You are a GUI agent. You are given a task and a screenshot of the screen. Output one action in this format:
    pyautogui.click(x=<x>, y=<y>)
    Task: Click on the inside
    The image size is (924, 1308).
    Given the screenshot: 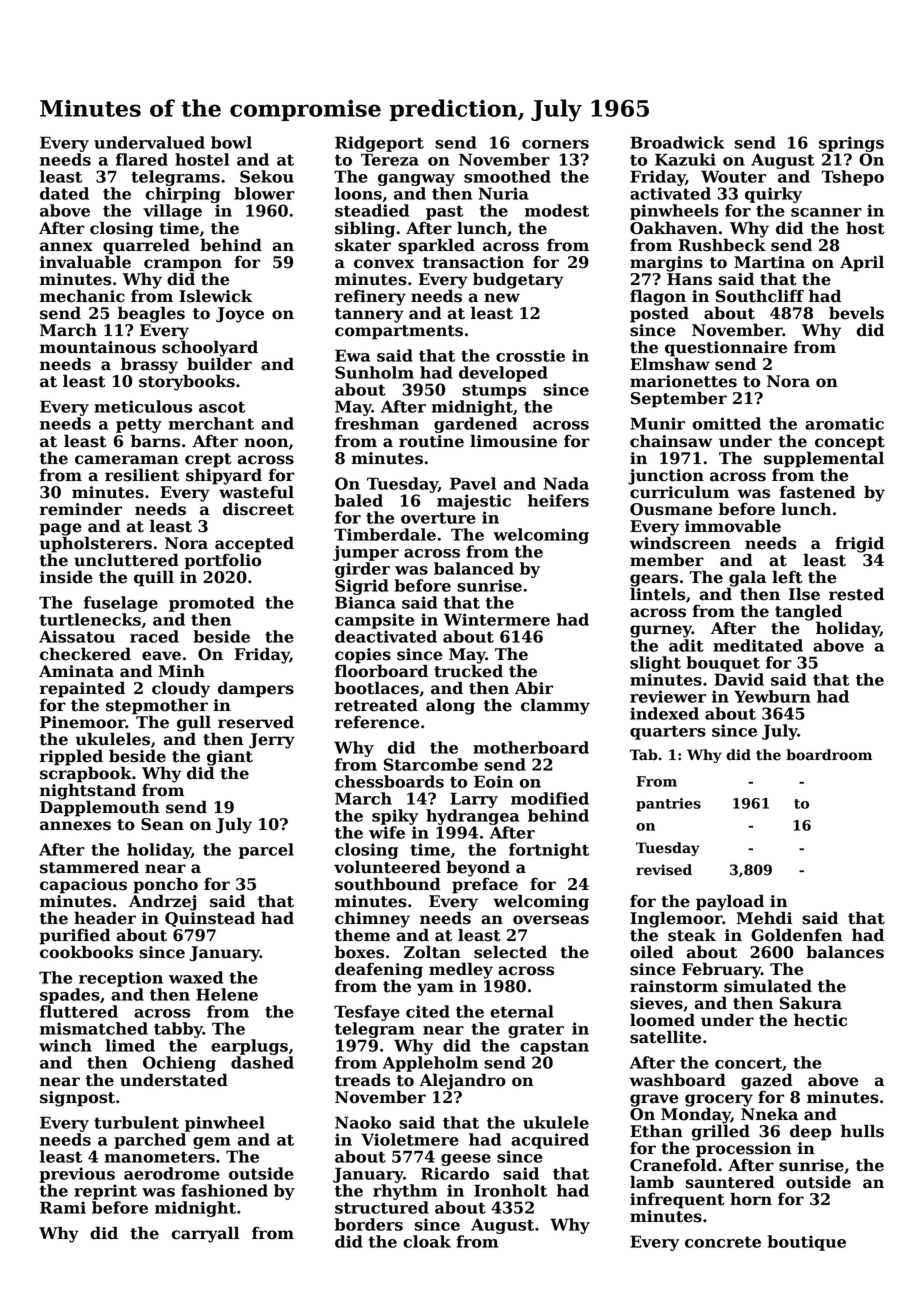 What is the action you would take?
    pyautogui.click(x=66, y=577)
